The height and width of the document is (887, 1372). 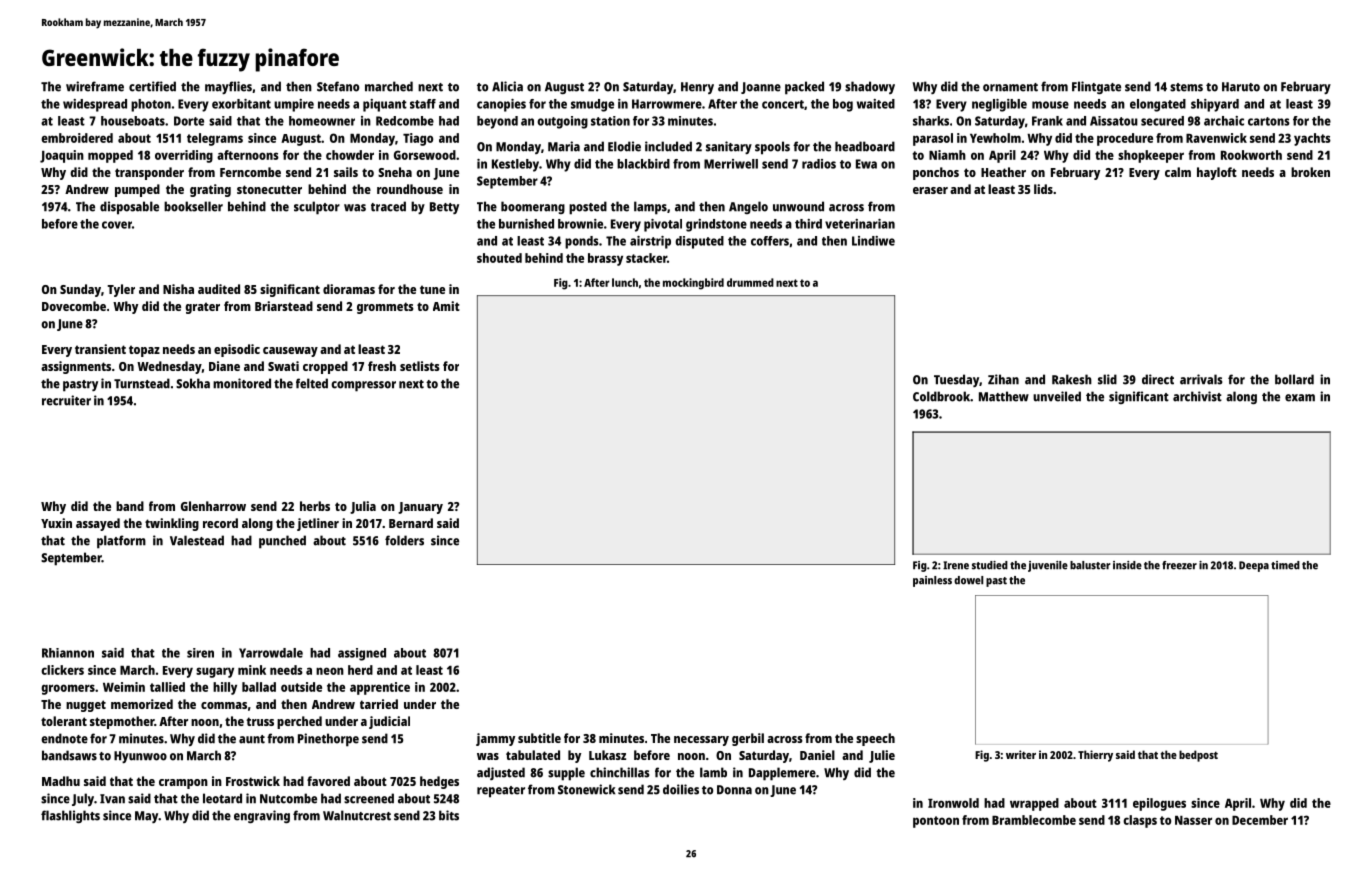 I want to click on Heather, so click(x=1003, y=172).
